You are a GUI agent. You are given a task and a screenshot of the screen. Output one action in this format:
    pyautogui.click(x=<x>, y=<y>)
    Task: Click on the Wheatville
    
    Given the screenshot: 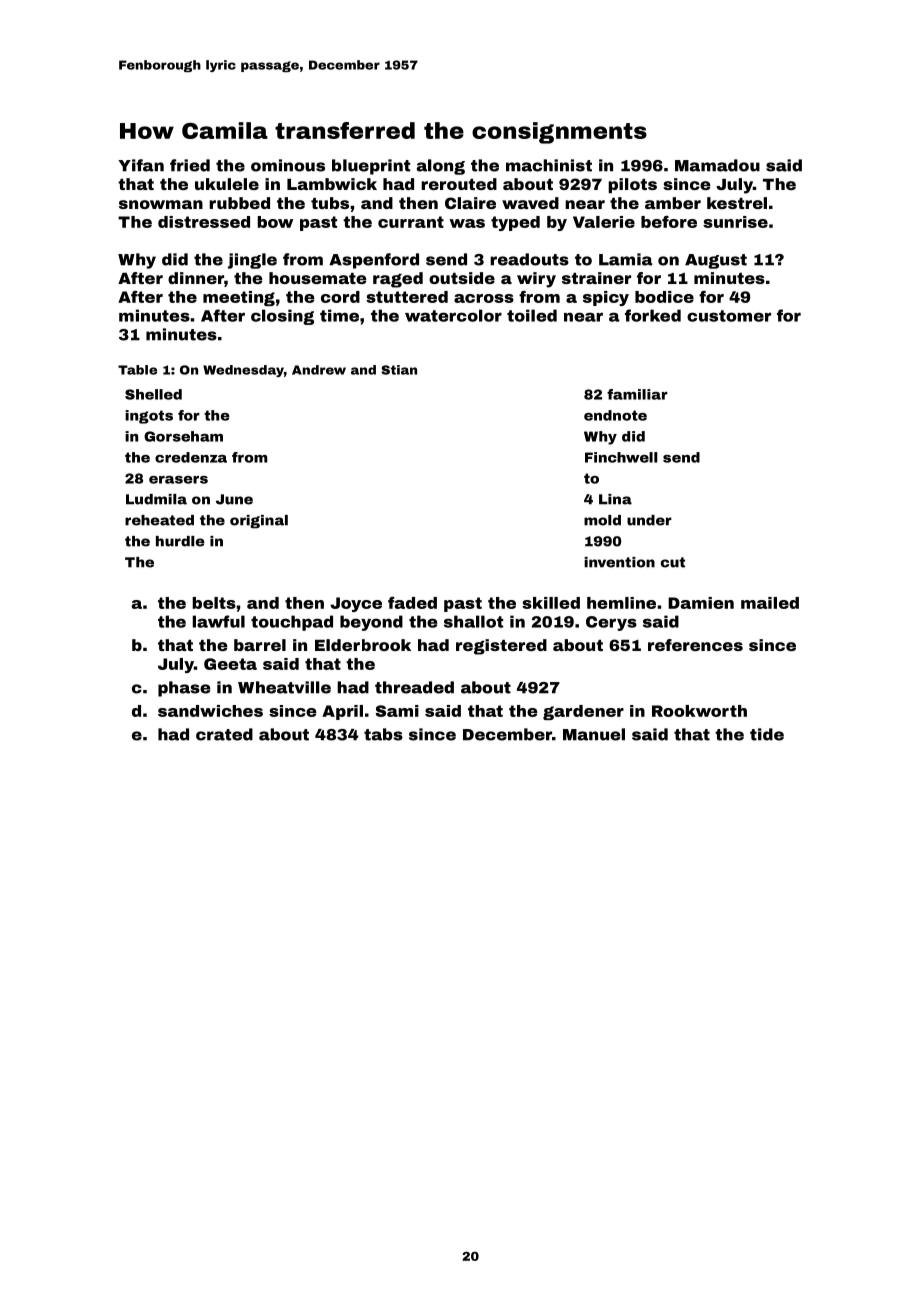 What is the action you would take?
    pyautogui.click(x=284, y=687)
